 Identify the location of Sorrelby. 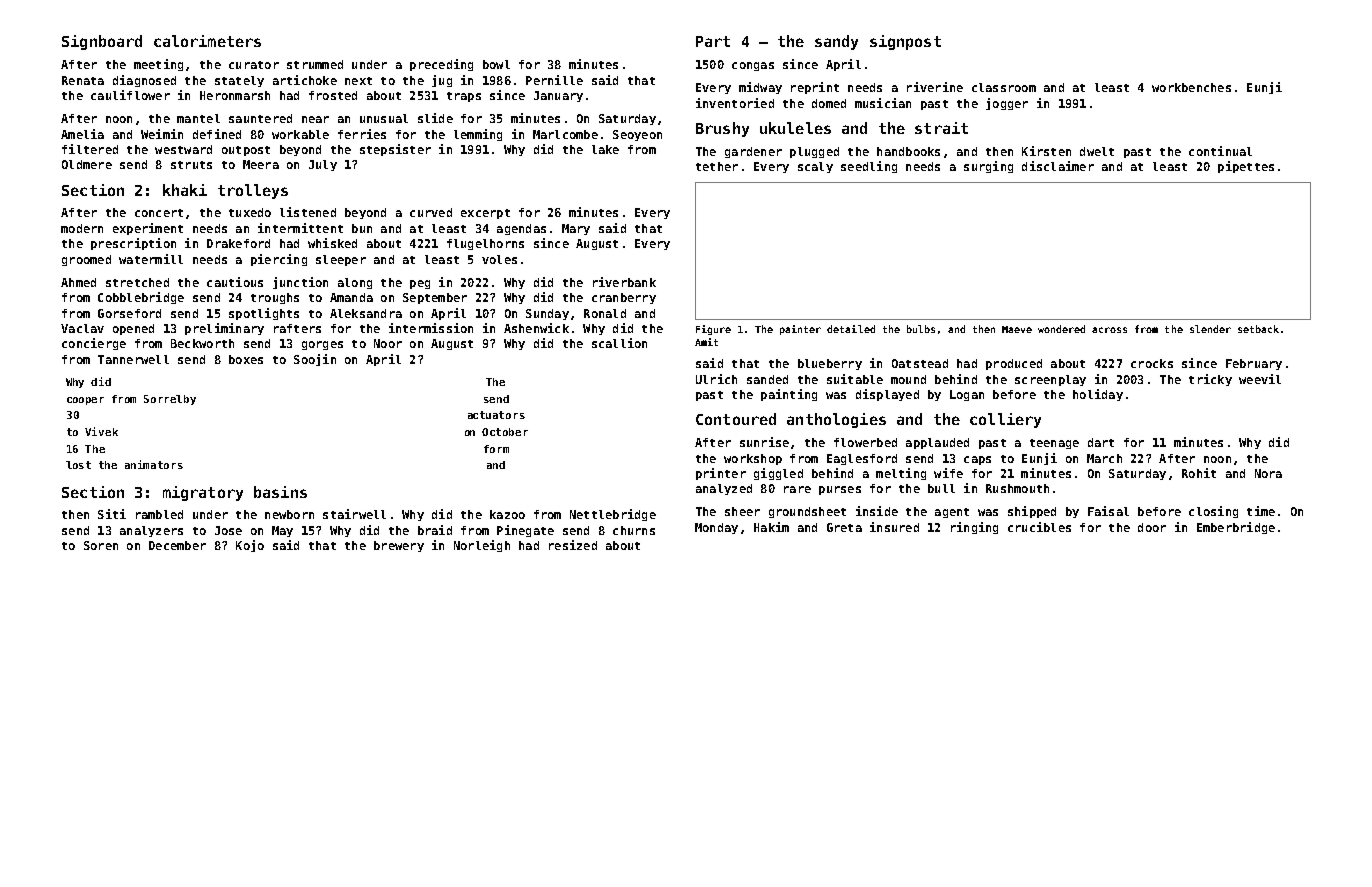
(170, 400).
